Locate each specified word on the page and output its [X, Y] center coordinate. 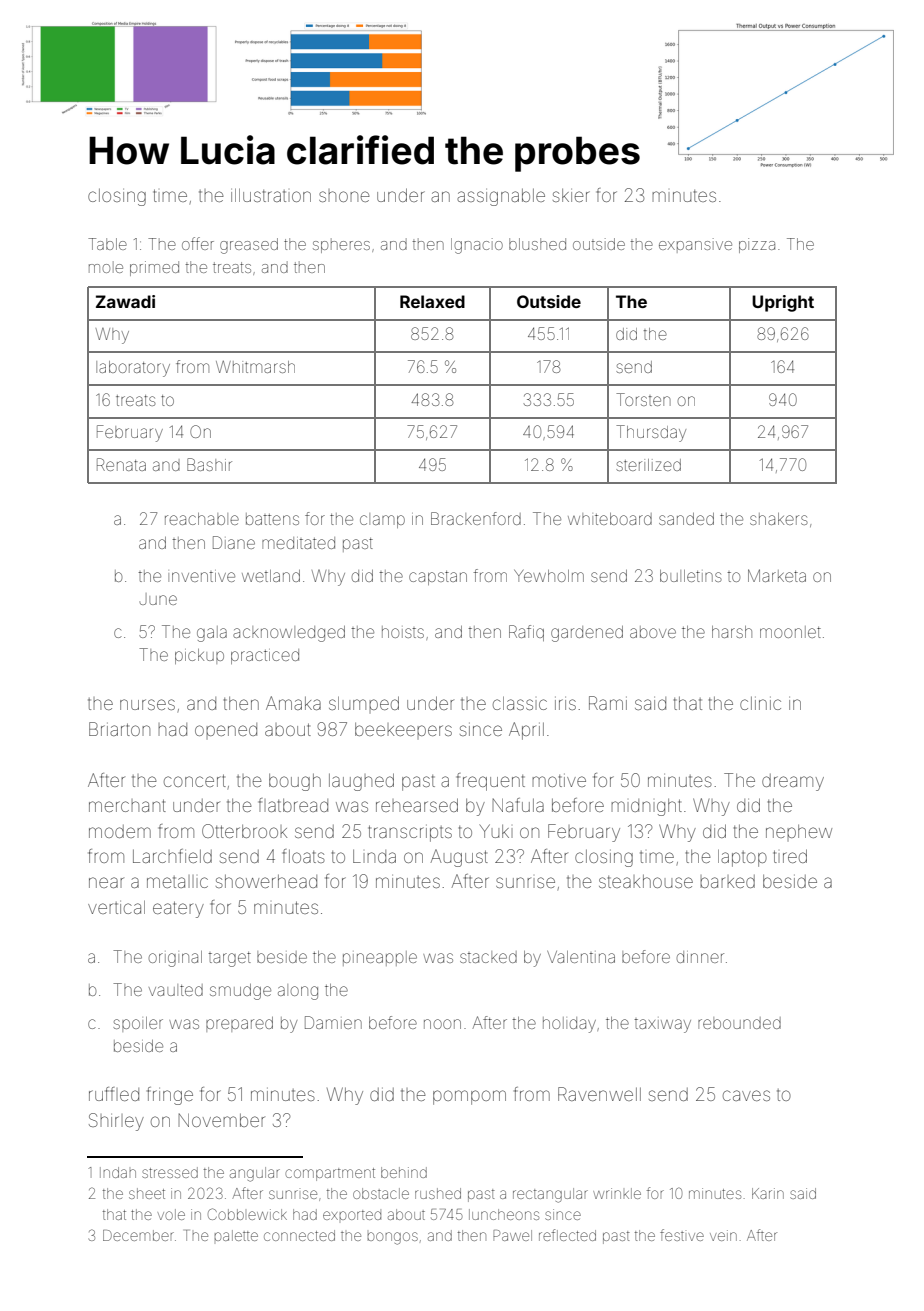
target [229, 959]
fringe [170, 1096]
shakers [779, 519]
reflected [567, 1235]
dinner [700, 957]
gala [212, 634]
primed [154, 268]
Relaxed [432, 301]
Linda [374, 856]
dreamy [793, 782]
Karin [768, 1193]
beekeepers [403, 729]
